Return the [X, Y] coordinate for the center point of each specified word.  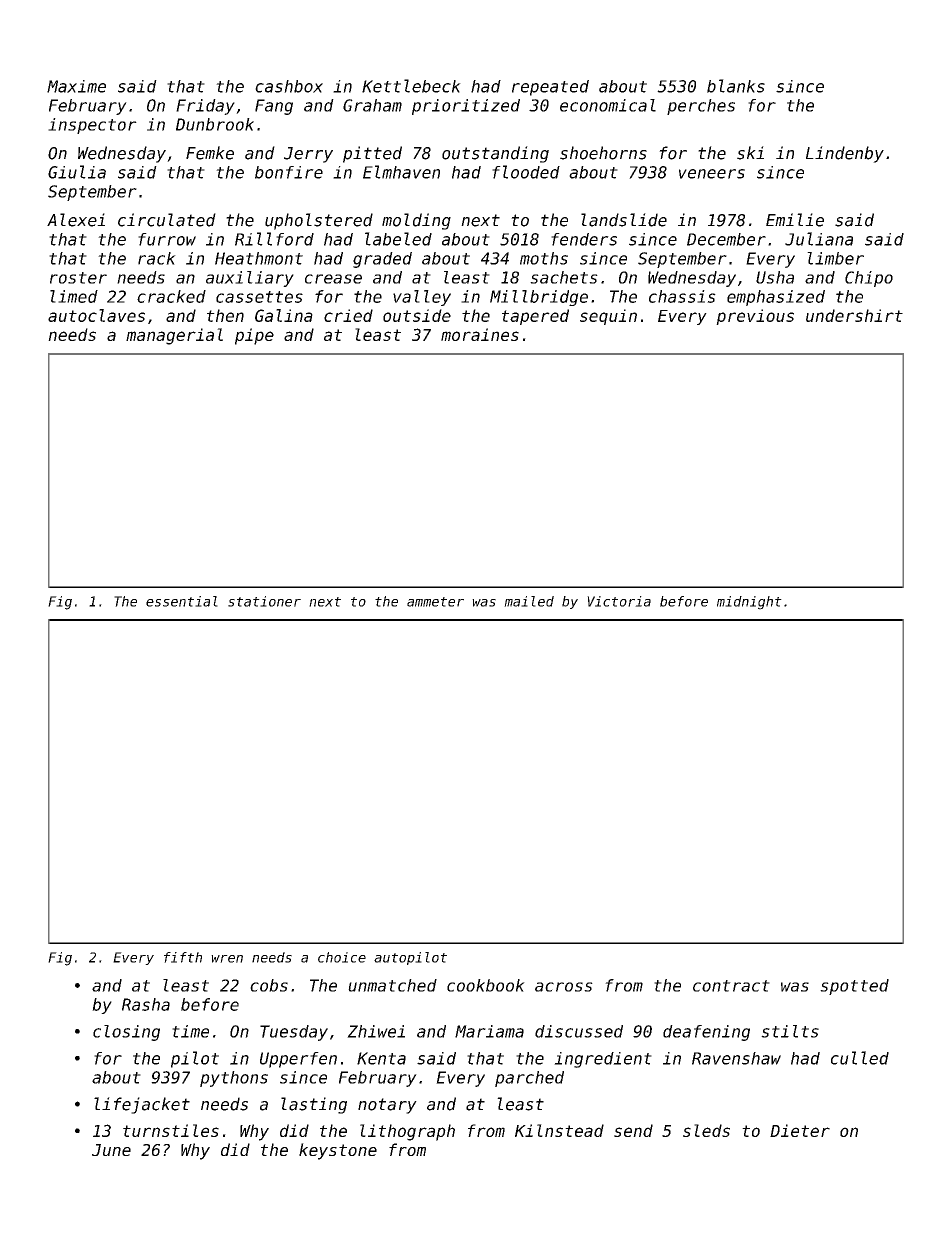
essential [182, 601]
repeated [550, 88]
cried [348, 315]
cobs [269, 985]
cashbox [289, 86]
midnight [749, 603]
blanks [736, 86]
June [111, 1150]
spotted [854, 987]
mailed [529, 601]
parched [529, 1079]
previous [755, 317]
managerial [174, 336]
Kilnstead [559, 1130]
